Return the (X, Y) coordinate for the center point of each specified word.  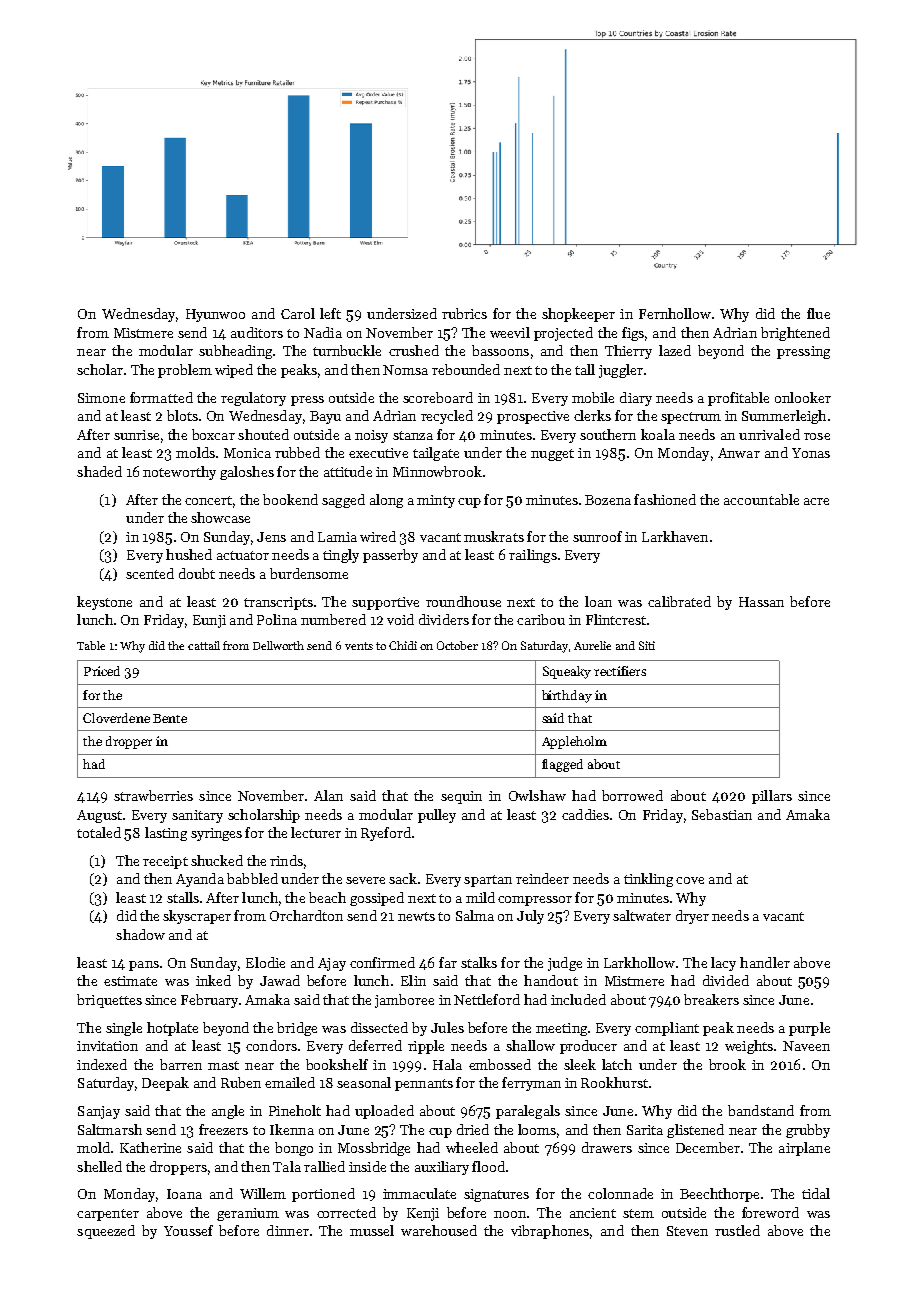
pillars (772, 797)
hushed (189, 554)
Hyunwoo (215, 315)
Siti (647, 645)
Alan (328, 795)
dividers (444, 619)
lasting (166, 834)
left (330, 313)
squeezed (106, 1232)
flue (818, 313)
